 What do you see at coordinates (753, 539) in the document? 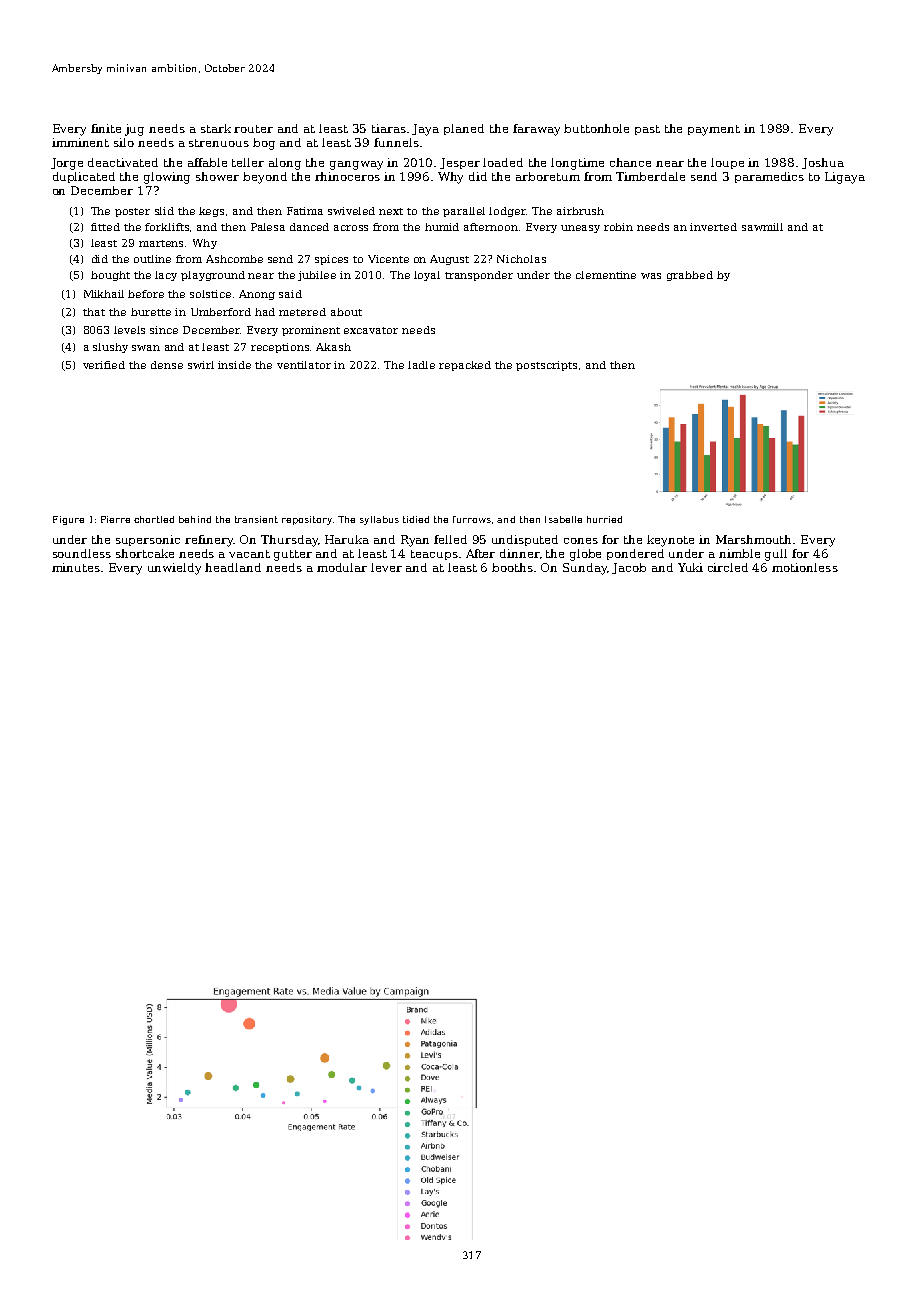
I see `Marshmouth` at bounding box center [753, 539].
